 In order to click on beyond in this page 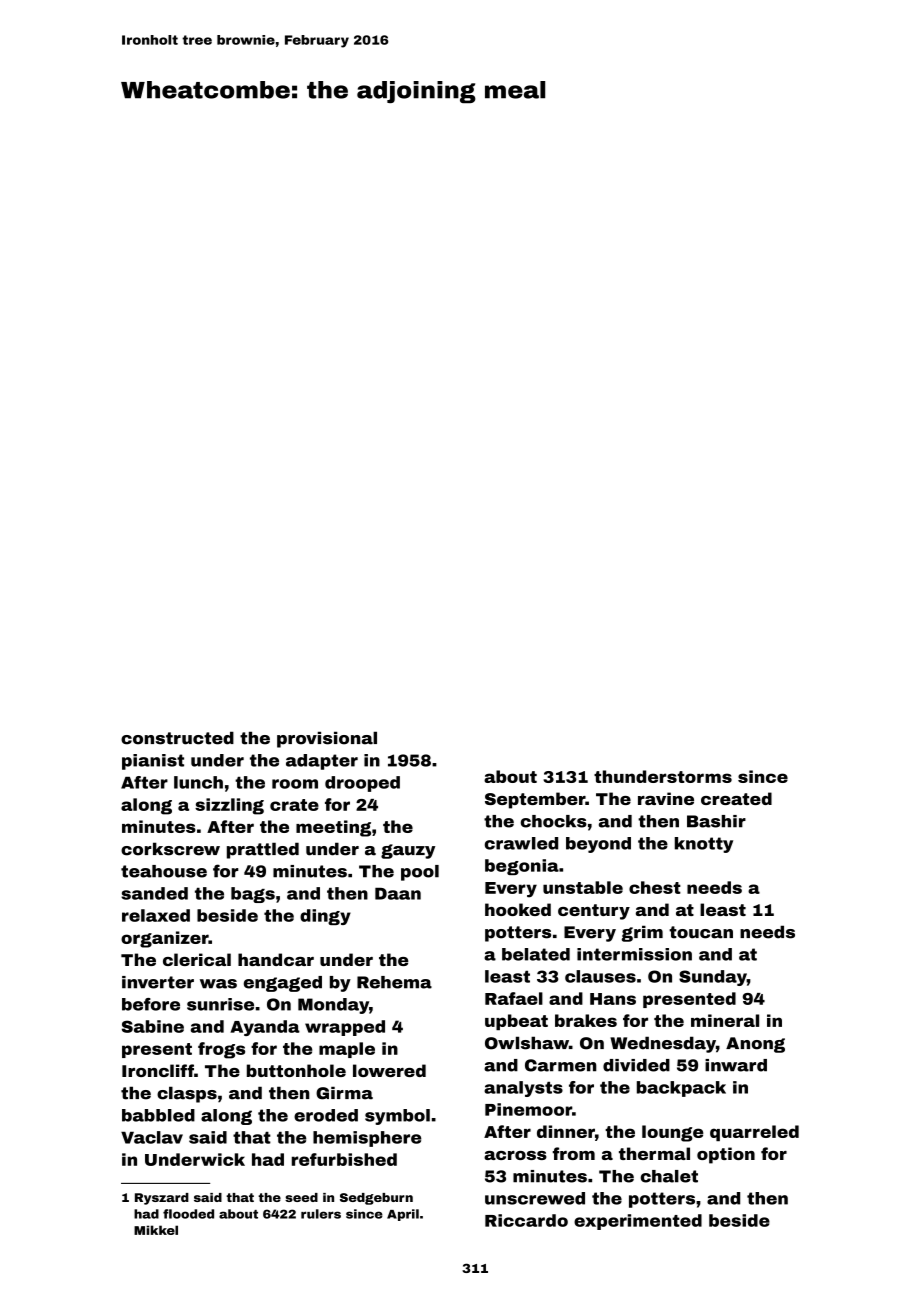, I will do `click(598, 845)`.
